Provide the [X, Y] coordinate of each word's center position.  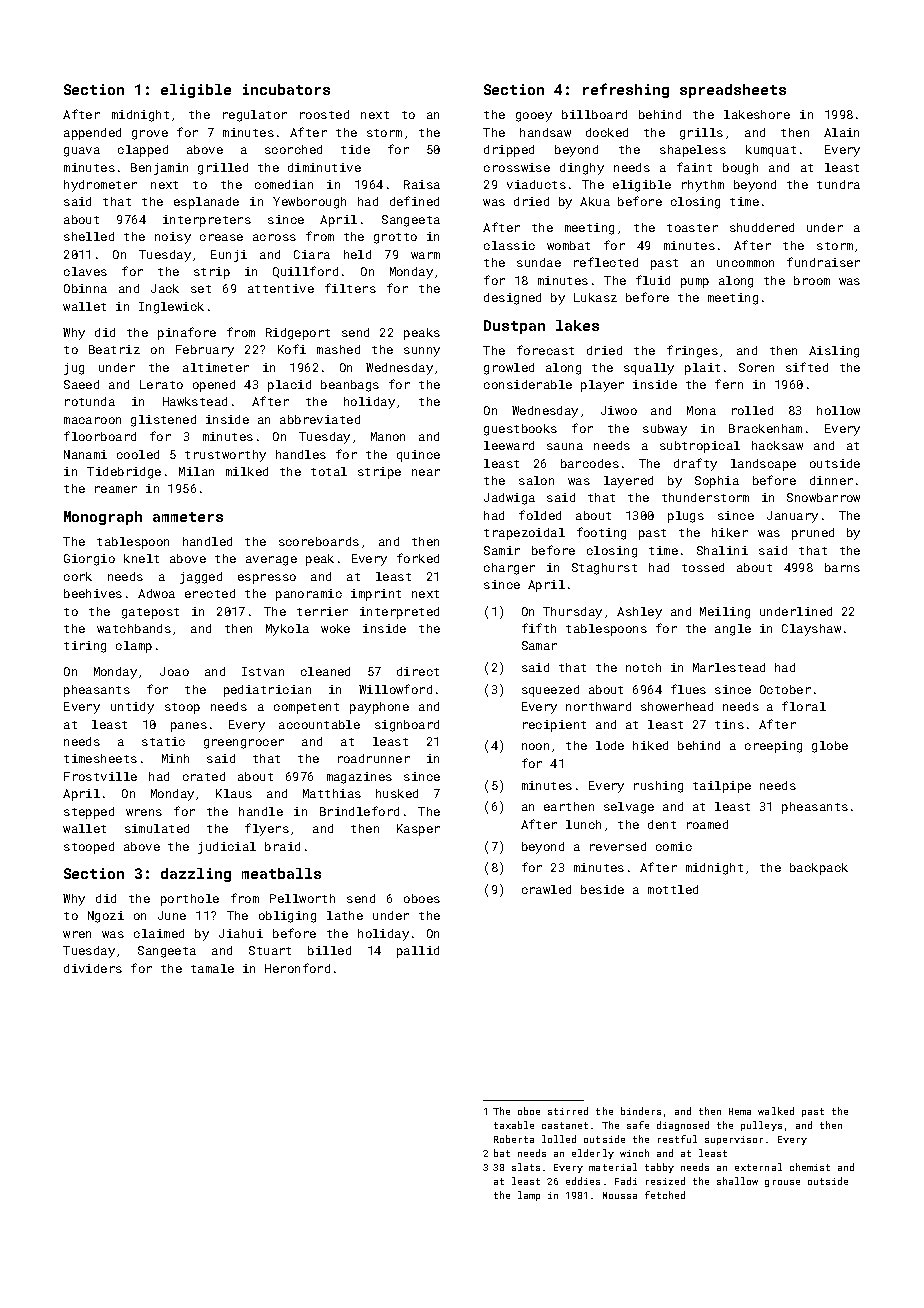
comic [674, 846]
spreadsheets [733, 91]
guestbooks [520, 430]
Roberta [514, 1139]
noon [535, 746]
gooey [534, 117]
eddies [583, 1181]
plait [702, 369]
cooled [138, 454]
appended [92, 134]
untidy [132, 708]
